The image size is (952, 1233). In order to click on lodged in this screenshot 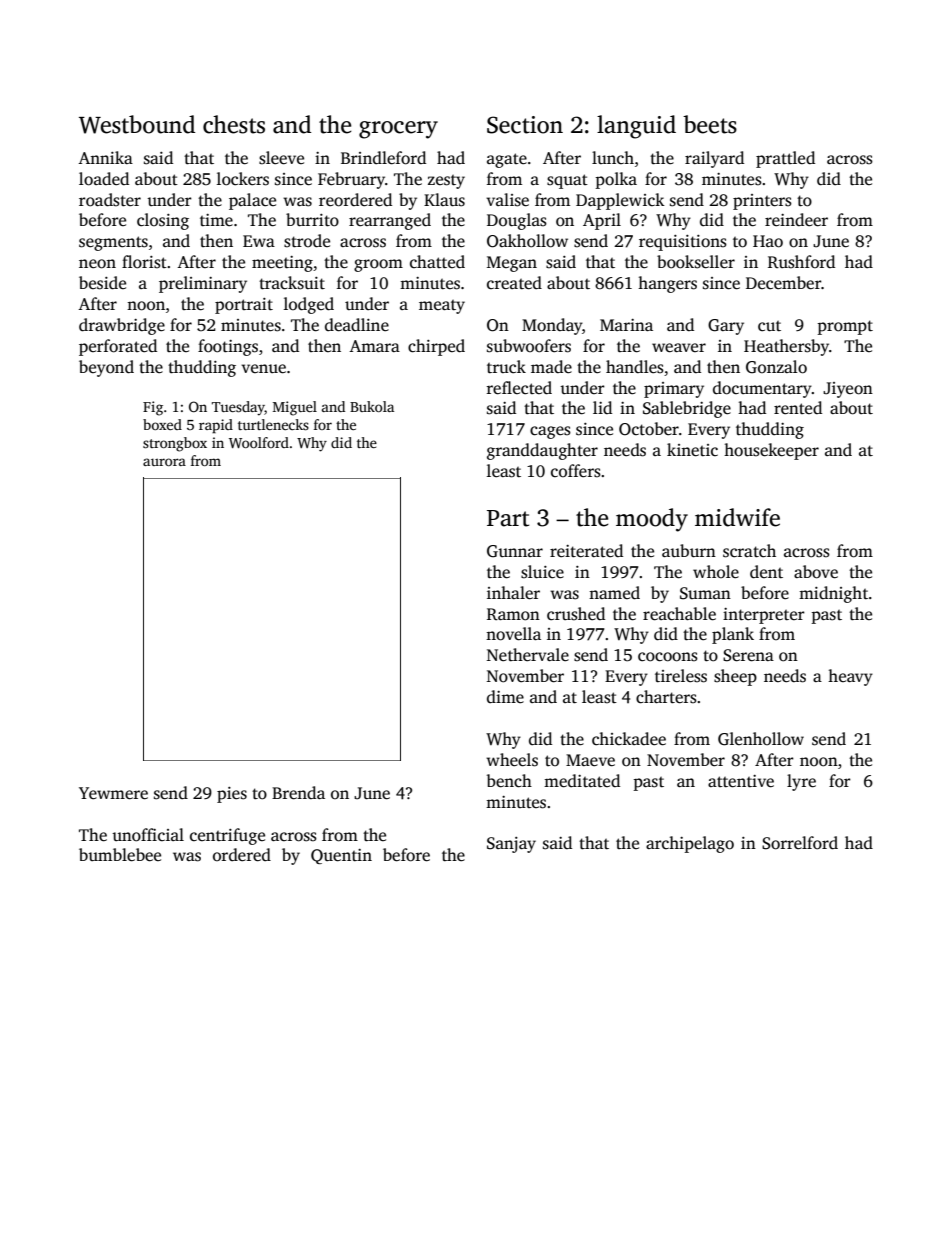, I will do `click(309, 305)`.
